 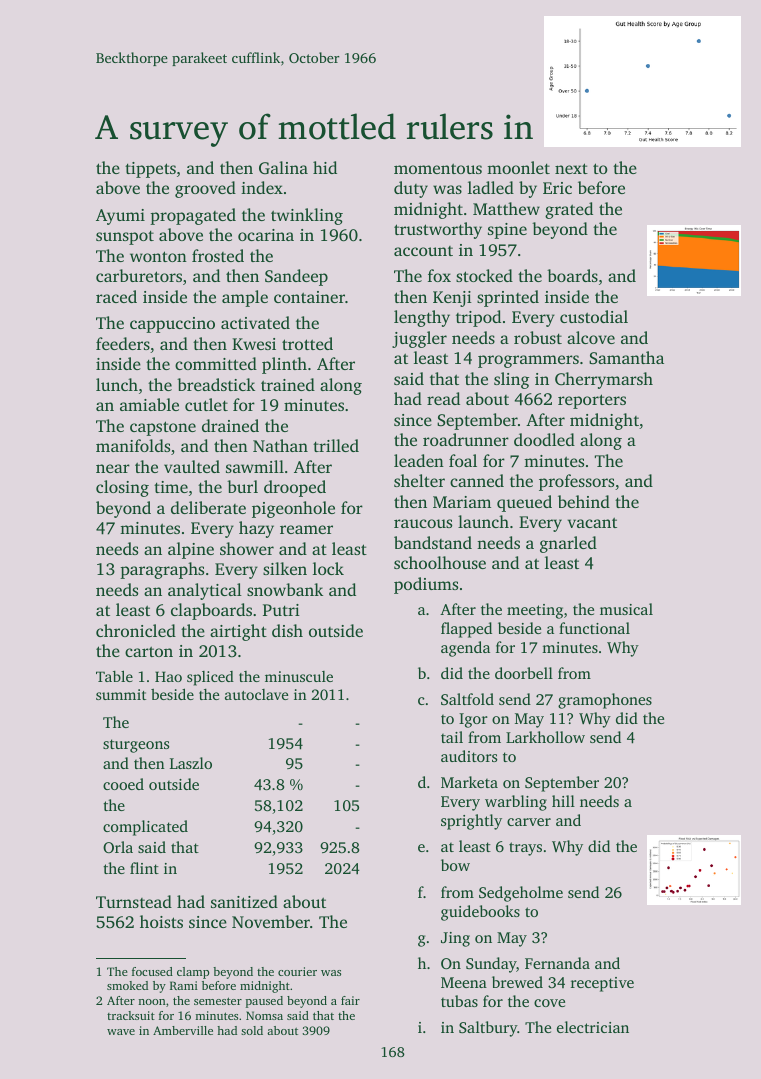 I want to click on dish, so click(x=287, y=630).
